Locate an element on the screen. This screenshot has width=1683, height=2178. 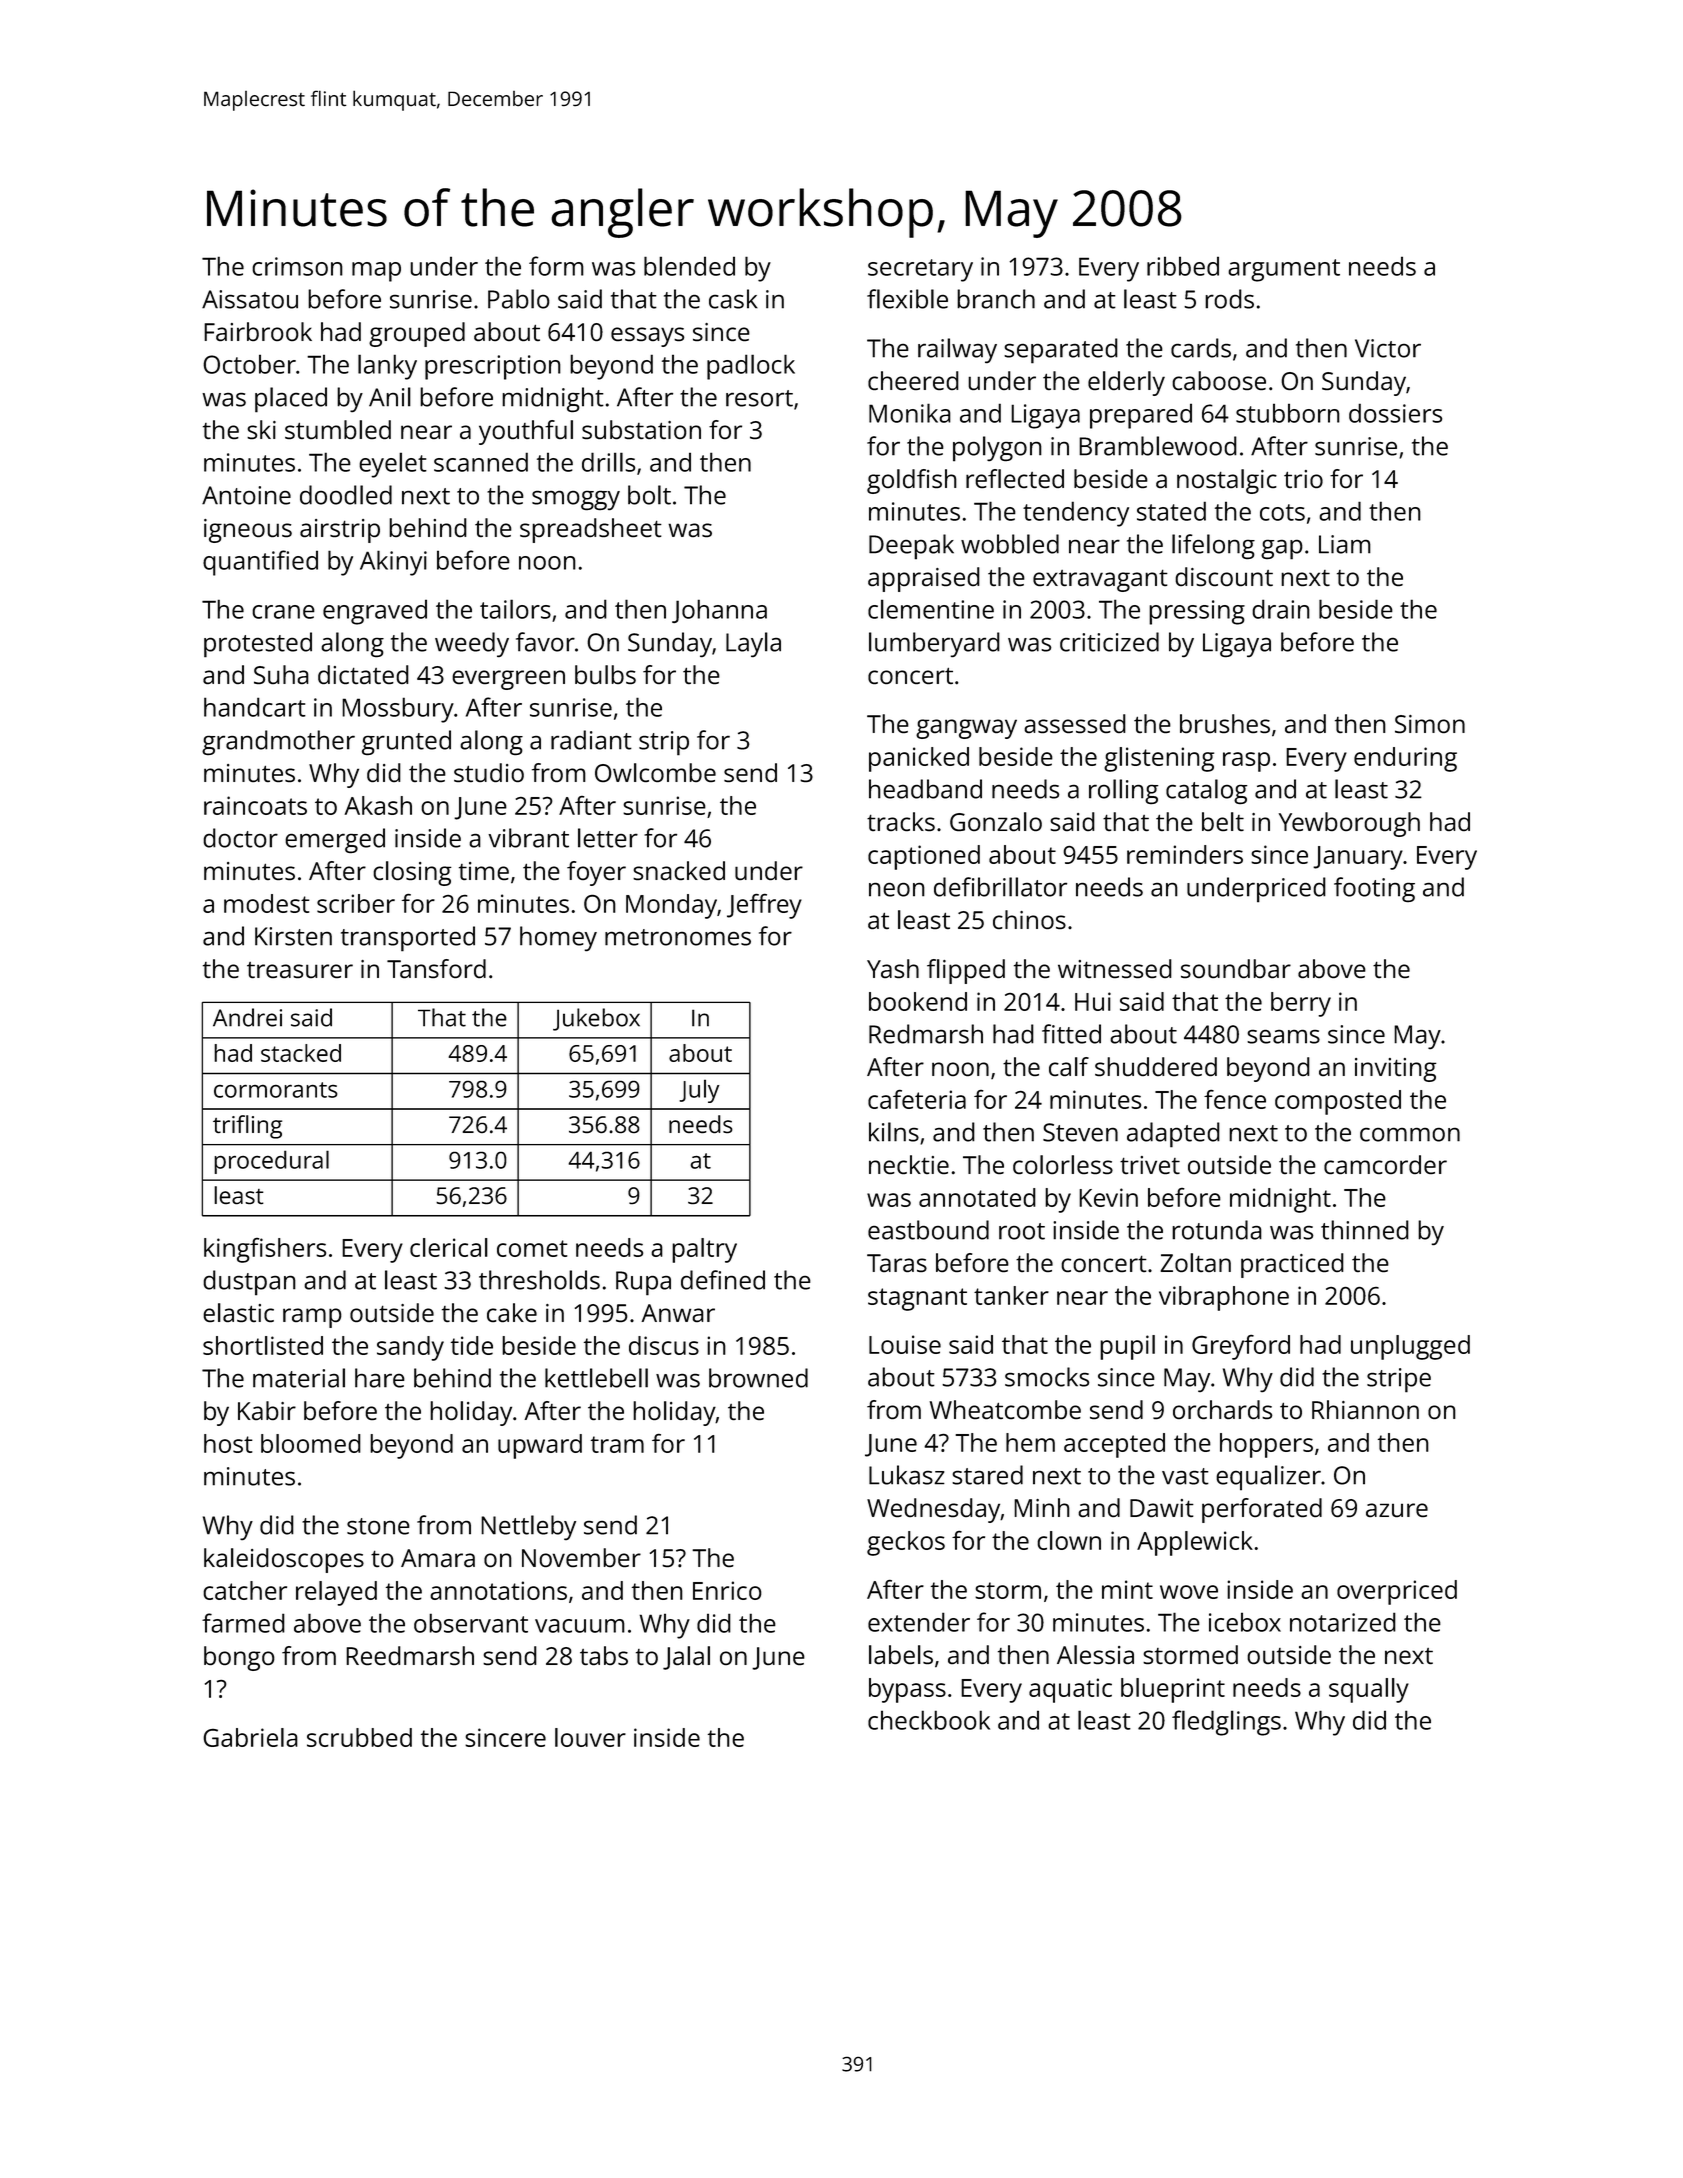
tram is located at coordinates (617, 1444).
